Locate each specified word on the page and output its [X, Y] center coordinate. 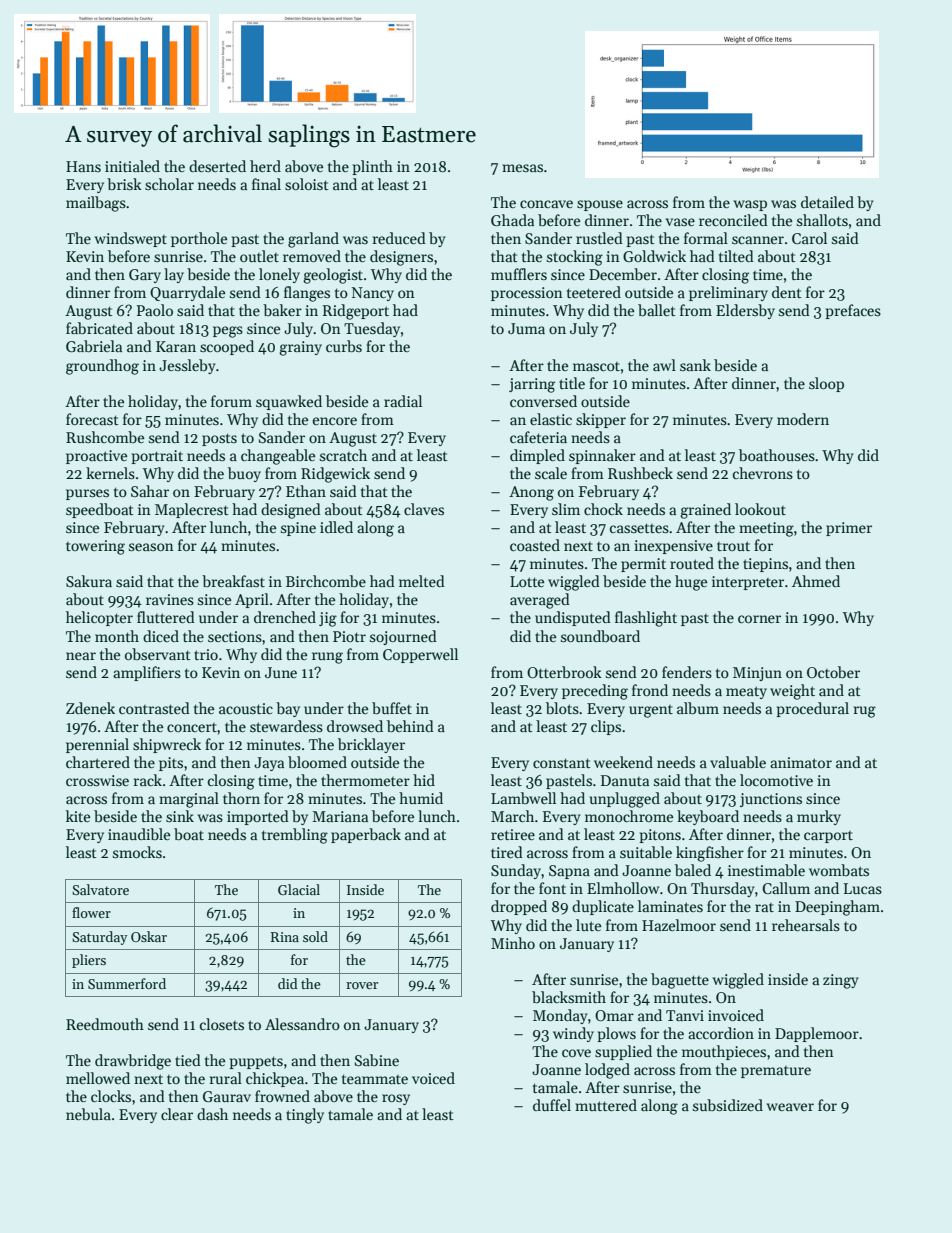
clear [177, 1114]
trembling [295, 836]
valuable [738, 762]
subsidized [728, 1105]
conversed [543, 401]
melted [422, 581]
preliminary [728, 293]
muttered [606, 1105]
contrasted [154, 708]
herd [265, 166]
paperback [366, 835]
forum [231, 401]
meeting [766, 529]
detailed [827, 202]
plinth [372, 167]
